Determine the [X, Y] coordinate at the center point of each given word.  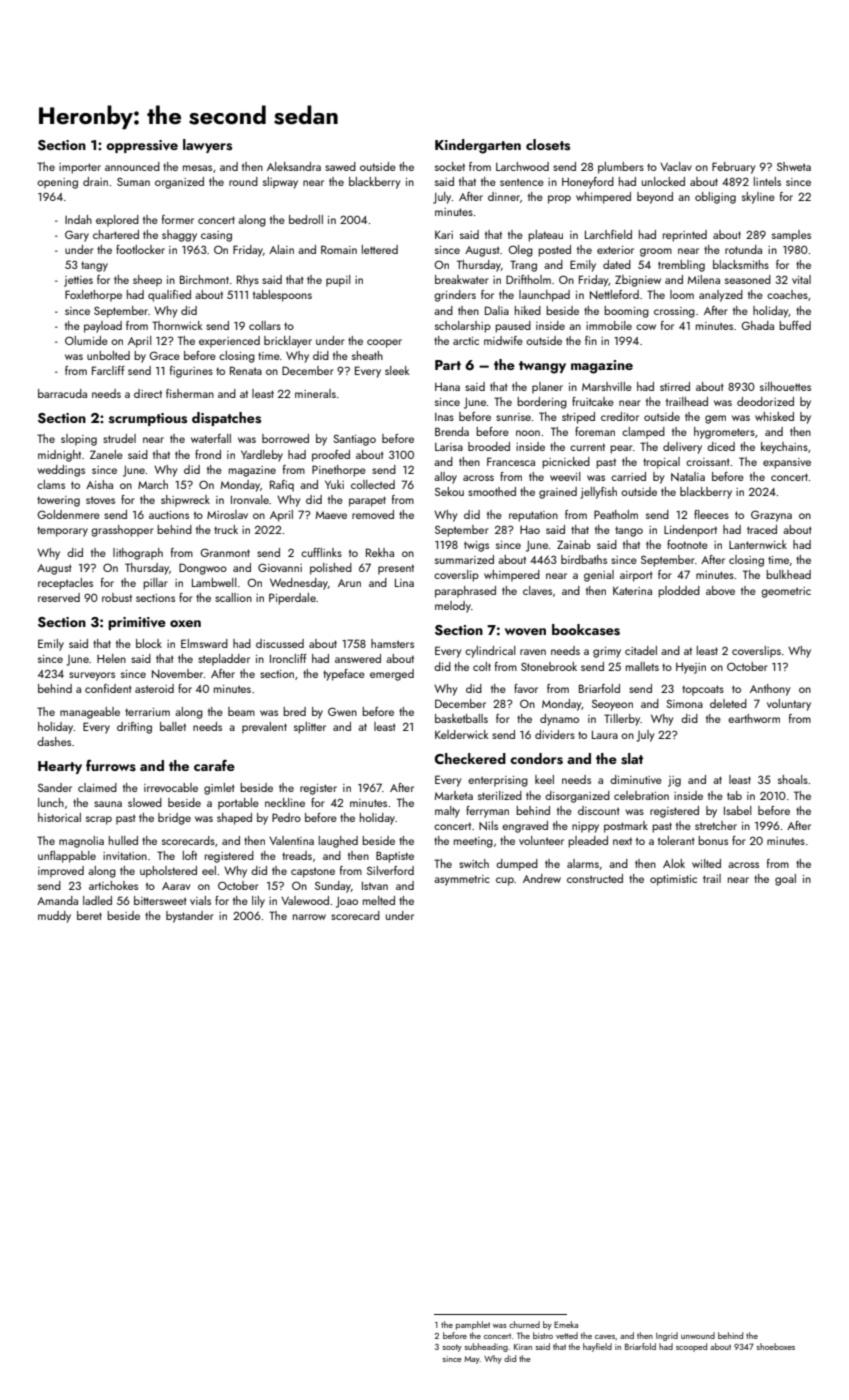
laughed [338, 842]
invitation [125, 856]
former [178, 219]
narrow [309, 917]
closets [548, 145]
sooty [452, 1348]
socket [450, 166]
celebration [641, 795]
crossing [674, 312]
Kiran [523, 1347]
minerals [315, 393]
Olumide [86, 340]
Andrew [542, 878]
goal [785, 880]
